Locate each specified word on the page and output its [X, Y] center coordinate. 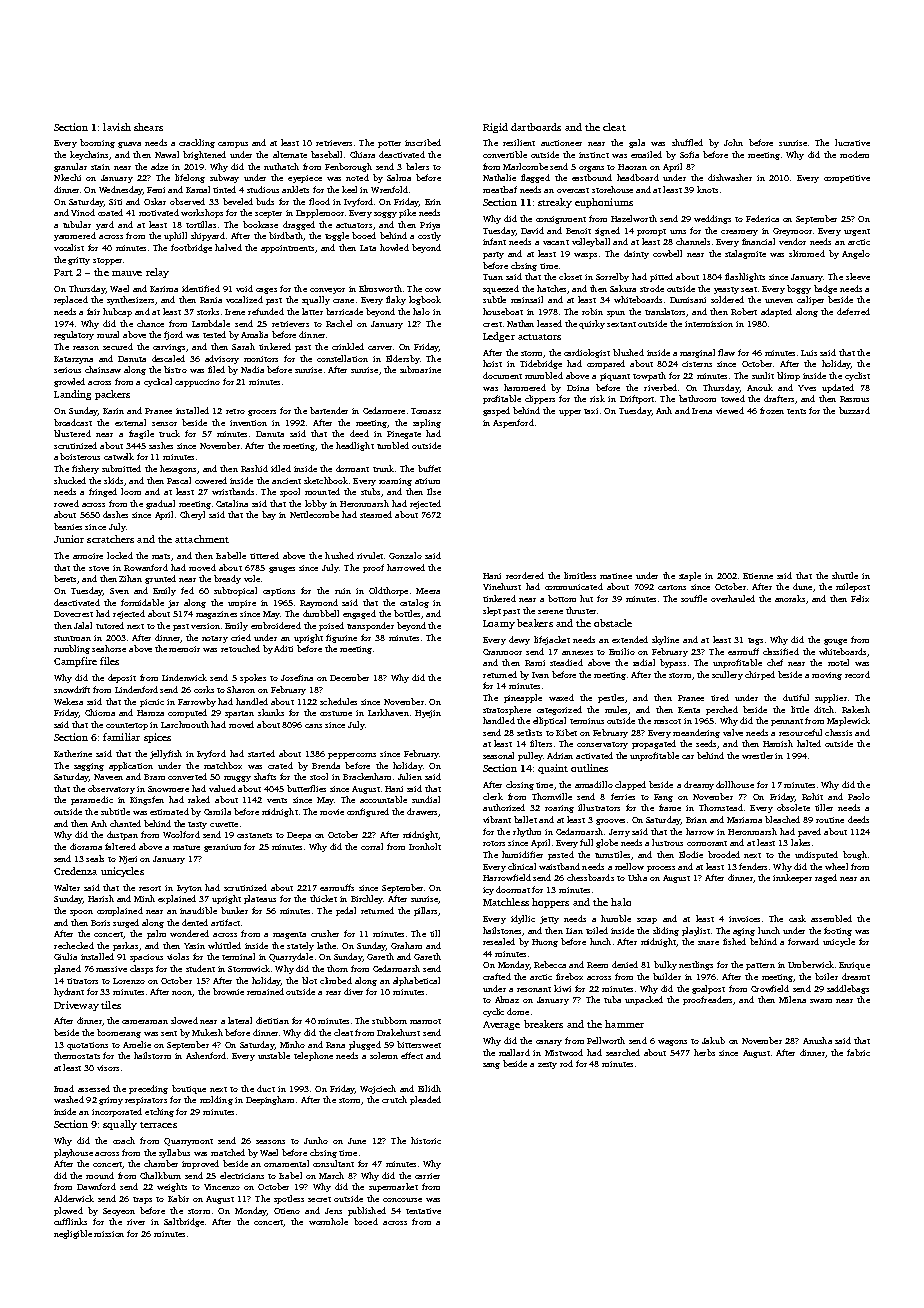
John [733, 142]
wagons [672, 1043]
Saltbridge [184, 1222]
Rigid [495, 128]
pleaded [425, 1100]
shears [148, 127]
